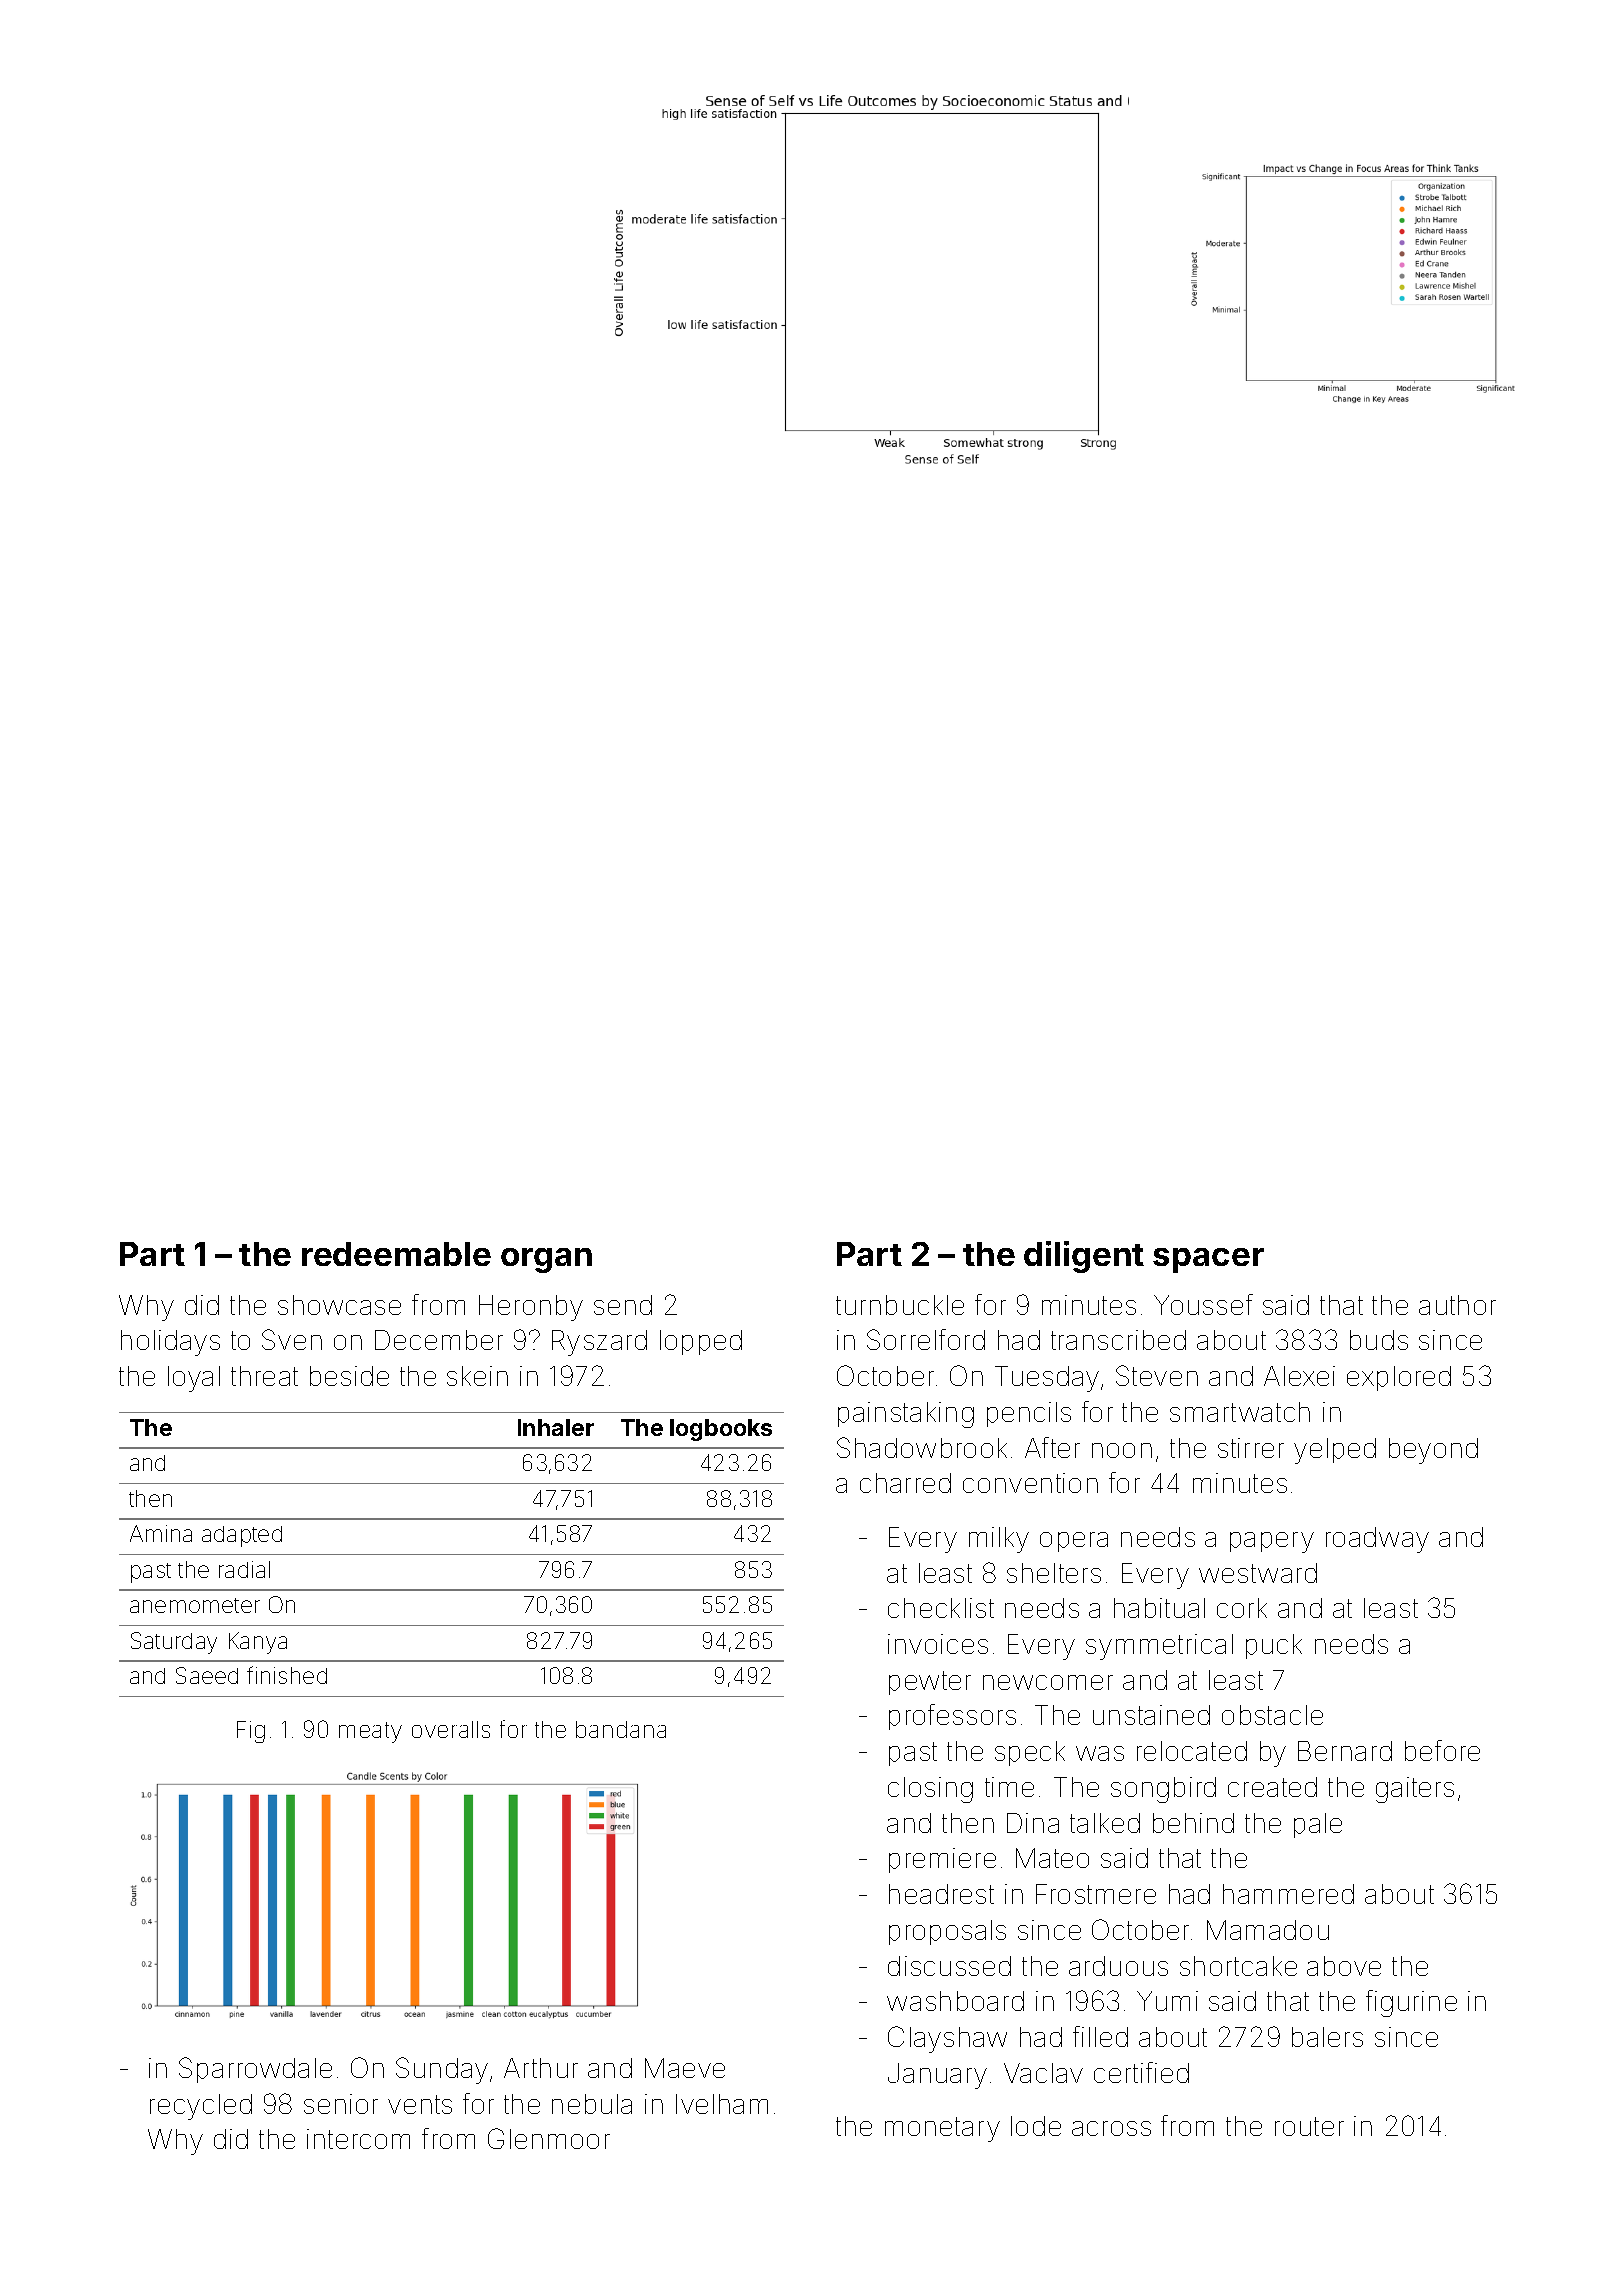 The height and width of the screenshot is (2292, 1620). Describe the element at coordinates (623, 1305) in the screenshot. I see `send` at that location.
